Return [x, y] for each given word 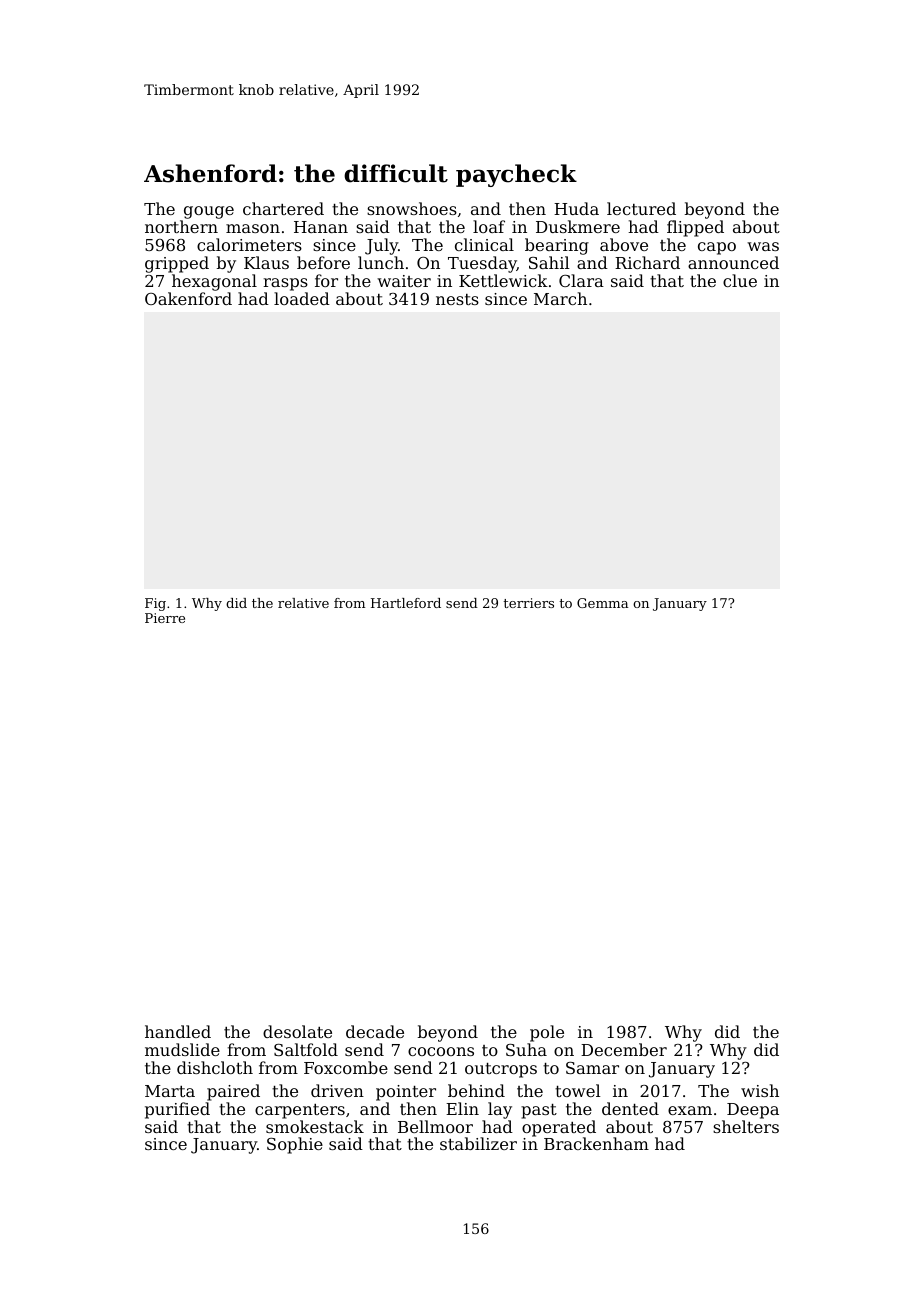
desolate [297, 1031]
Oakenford [188, 298]
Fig [155, 604]
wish [760, 1090]
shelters [746, 1126]
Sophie [295, 1145]
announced [733, 262]
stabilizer [478, 1143]
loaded [302, 298]
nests [457, 299]
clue [740, 280]
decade [375, 1031]
